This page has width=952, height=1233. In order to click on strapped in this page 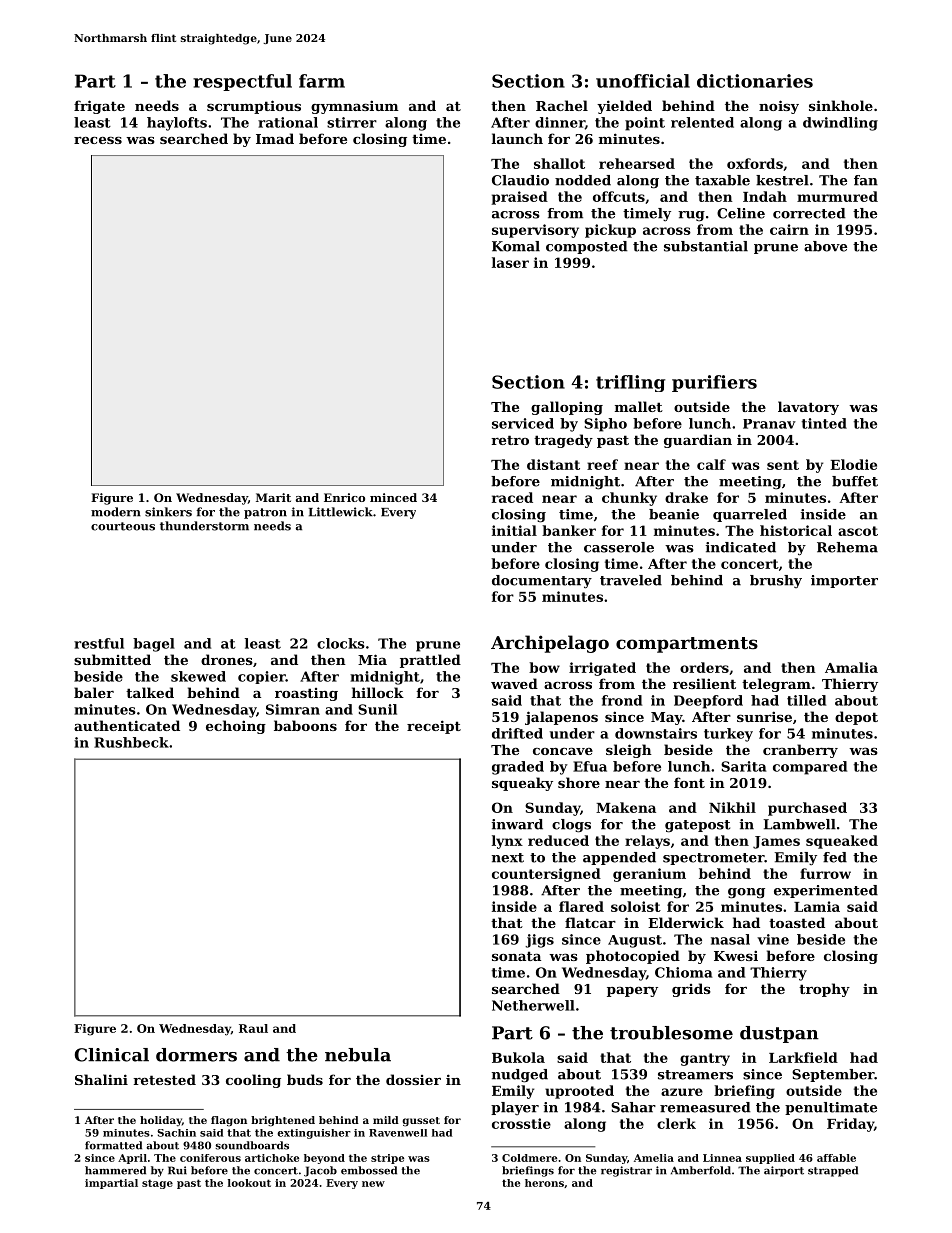, I will do `click(833, 1171)`.
